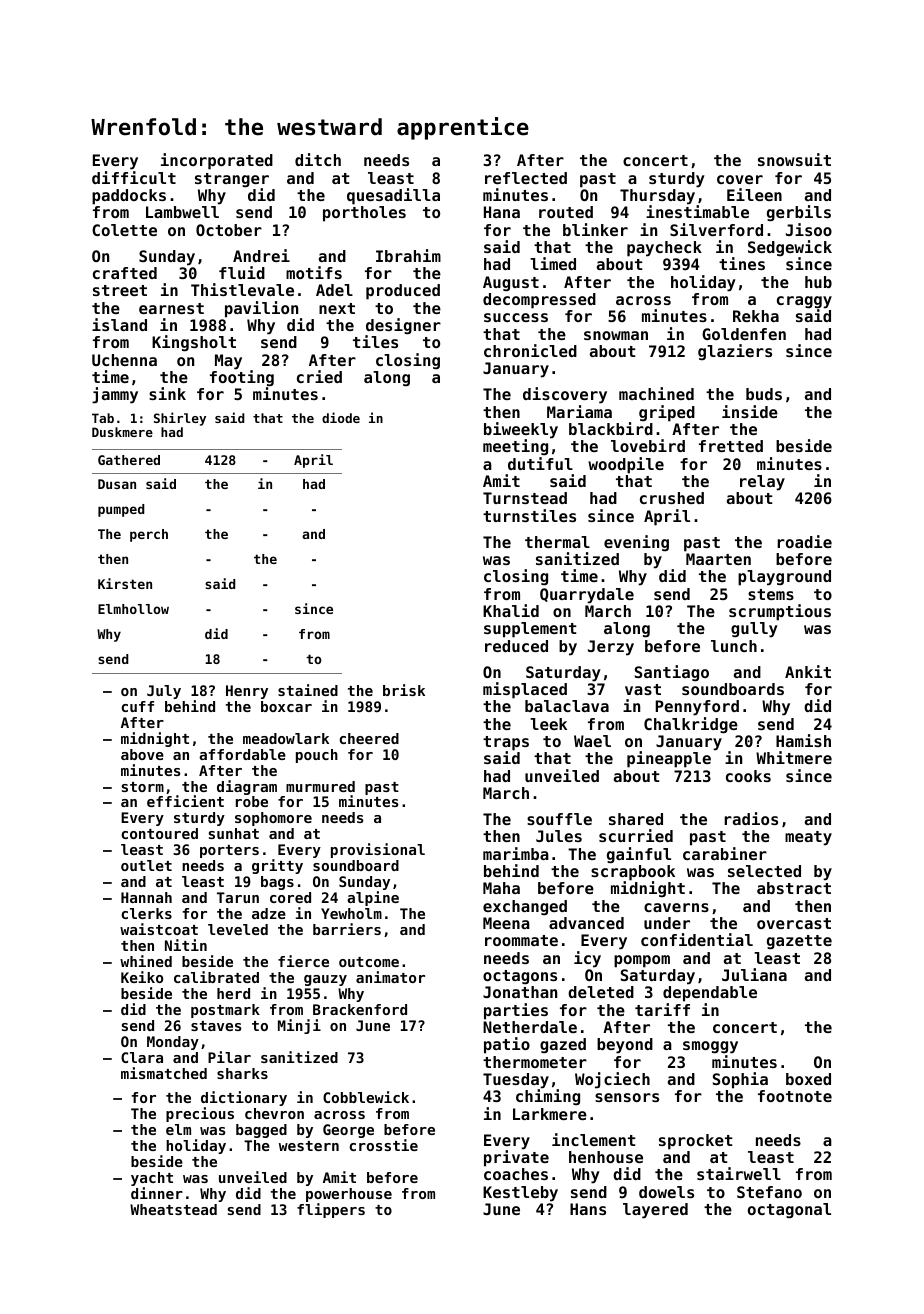 This image has height=1314, width=924. Describe the element at coordinates (789, 1211) in the image. I see `octagonal` at that location.
